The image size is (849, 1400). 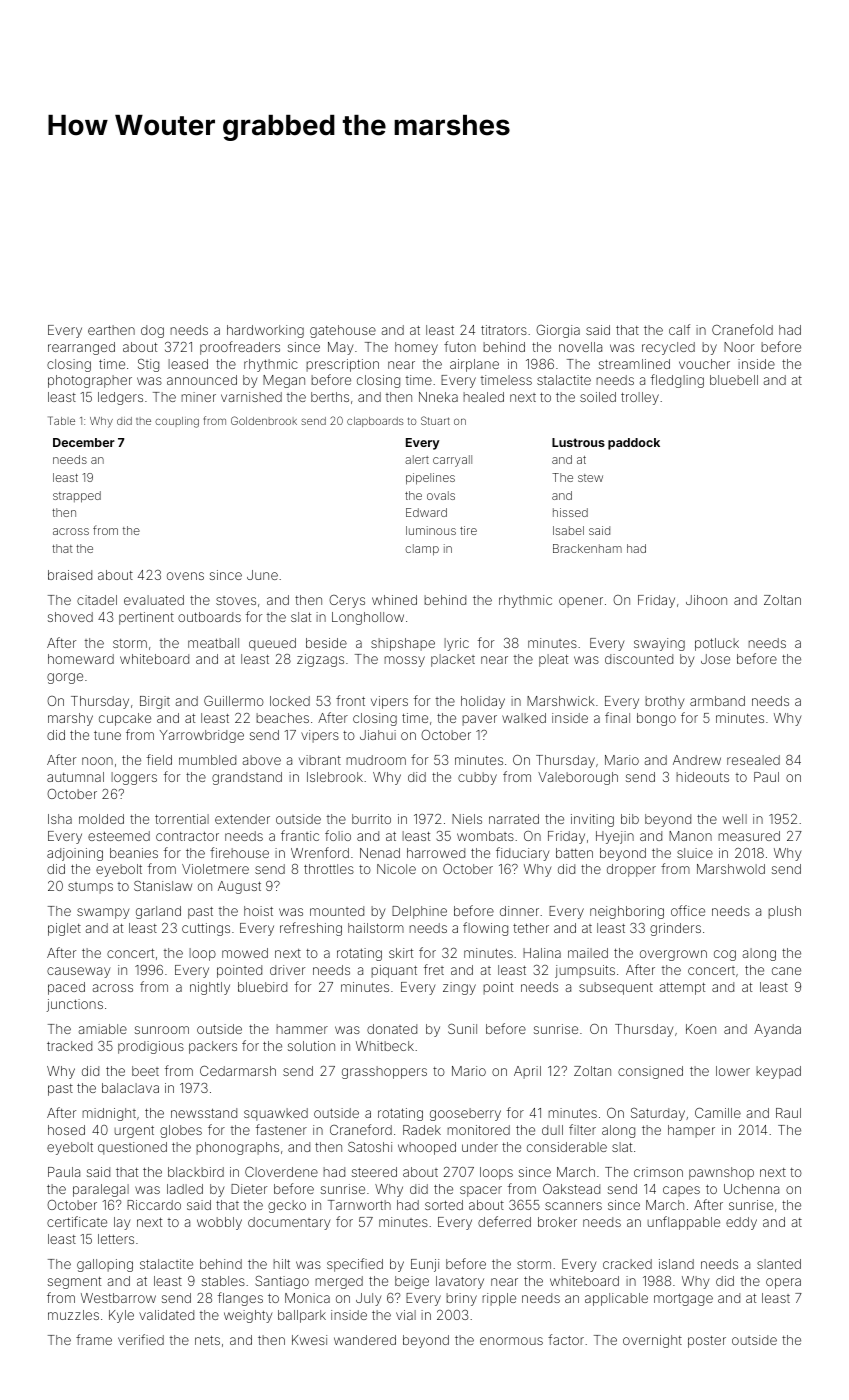 I want to click on potluck, so click(x=717, y=644).
